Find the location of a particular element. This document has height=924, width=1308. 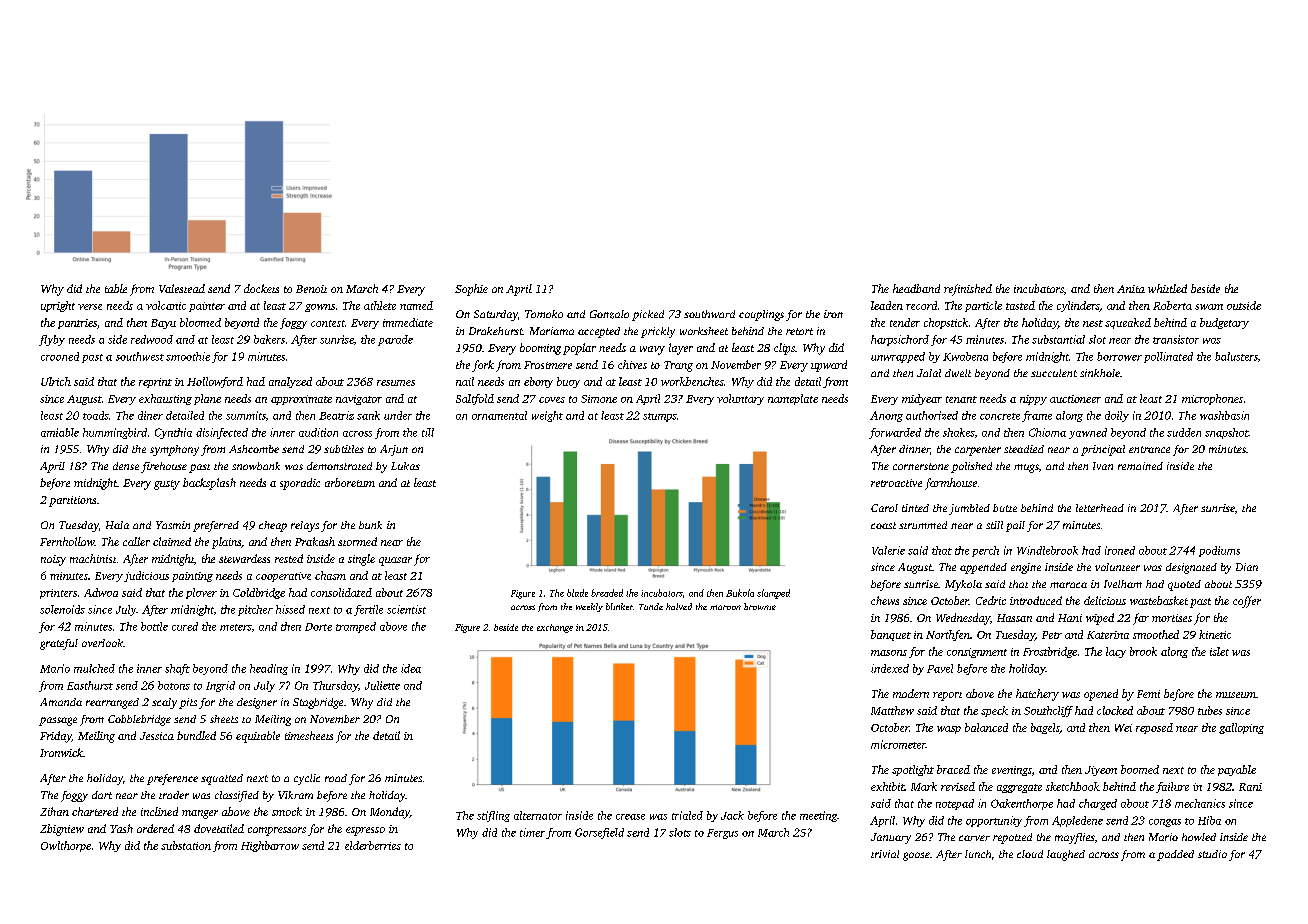

Owlthorpe is located at coordinates (66, 846).
